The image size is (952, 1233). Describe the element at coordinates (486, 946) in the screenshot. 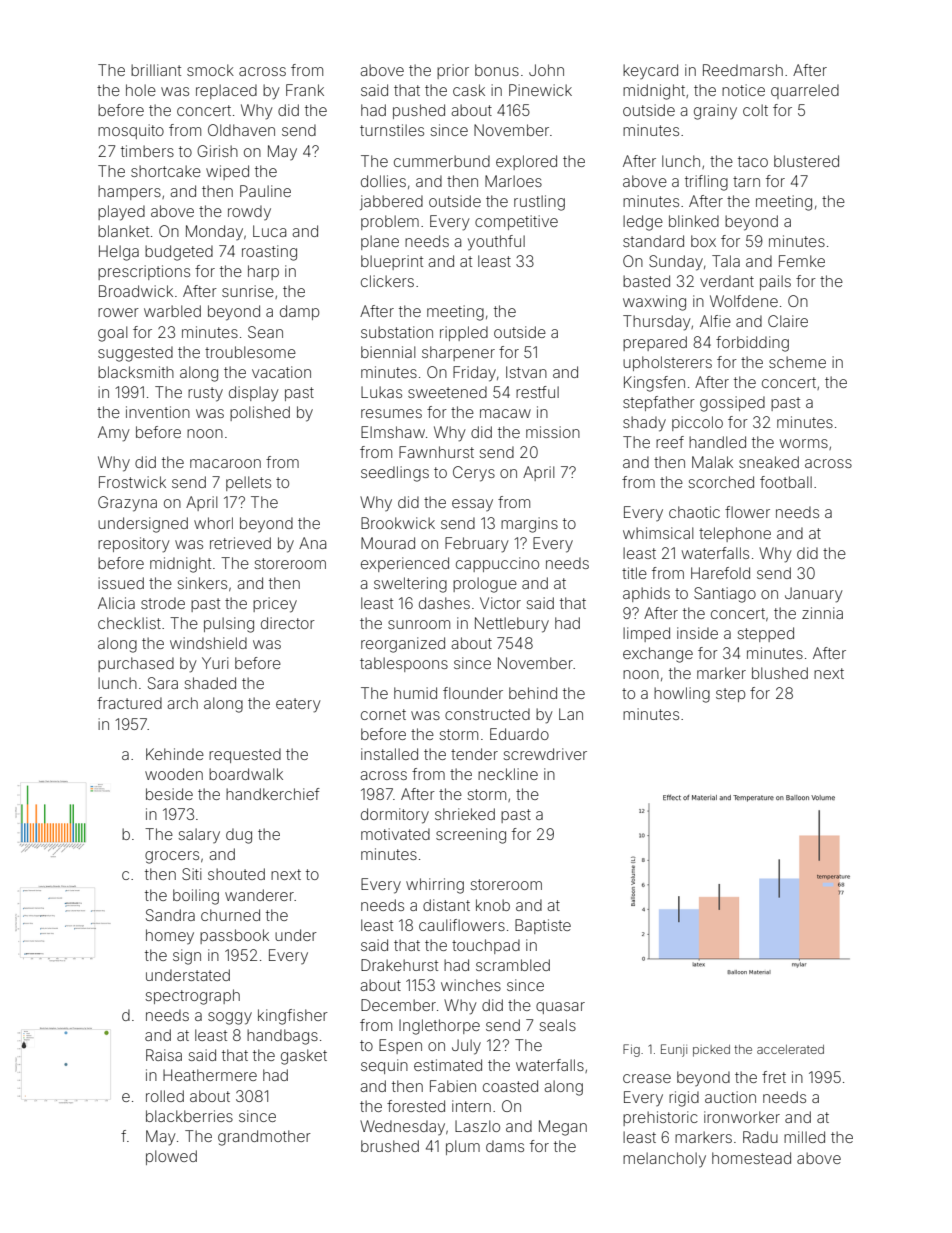

I see `touchpad` at that location.
